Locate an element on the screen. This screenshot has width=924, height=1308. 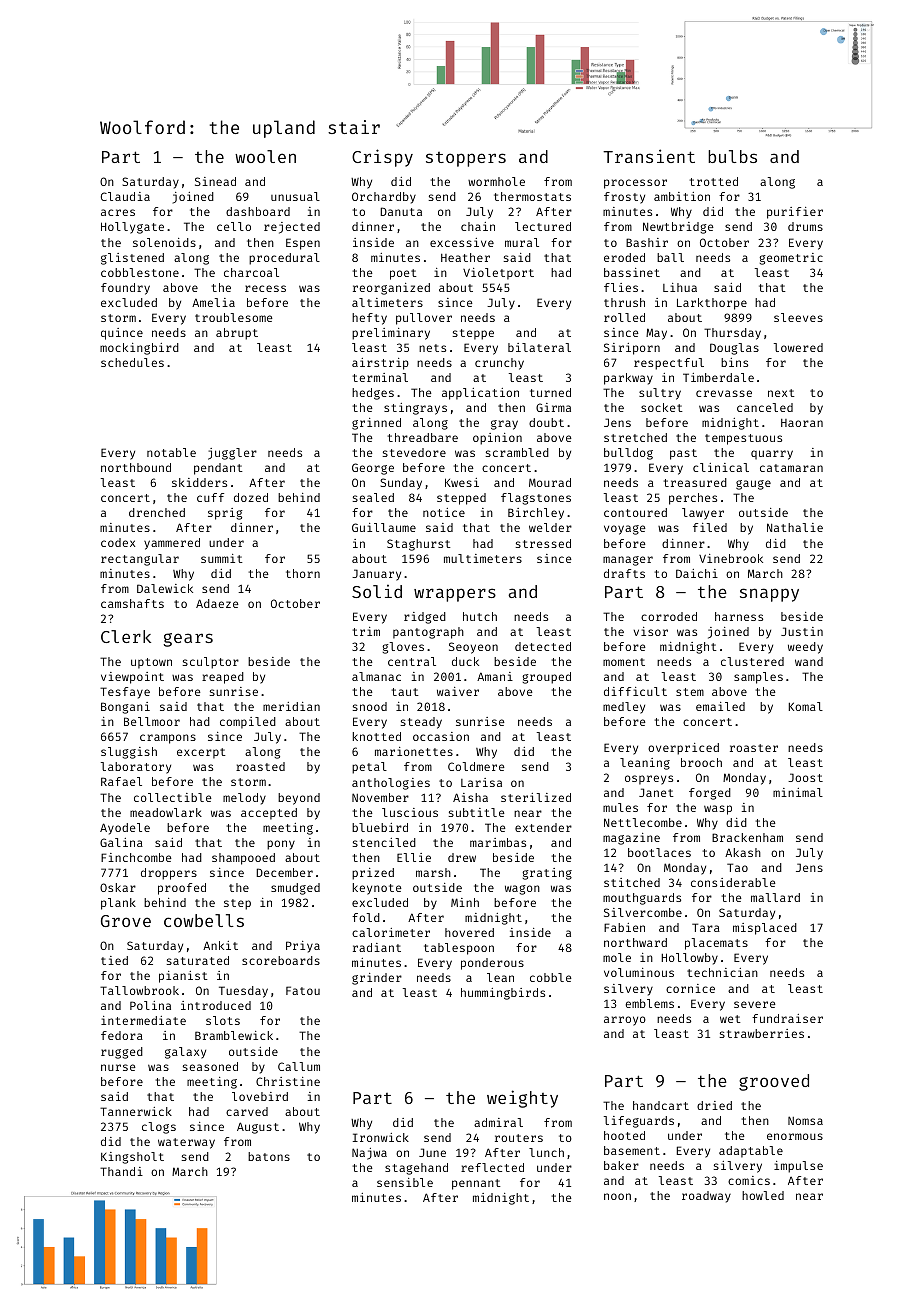
roadway is located at coordinates (706, 1197).
